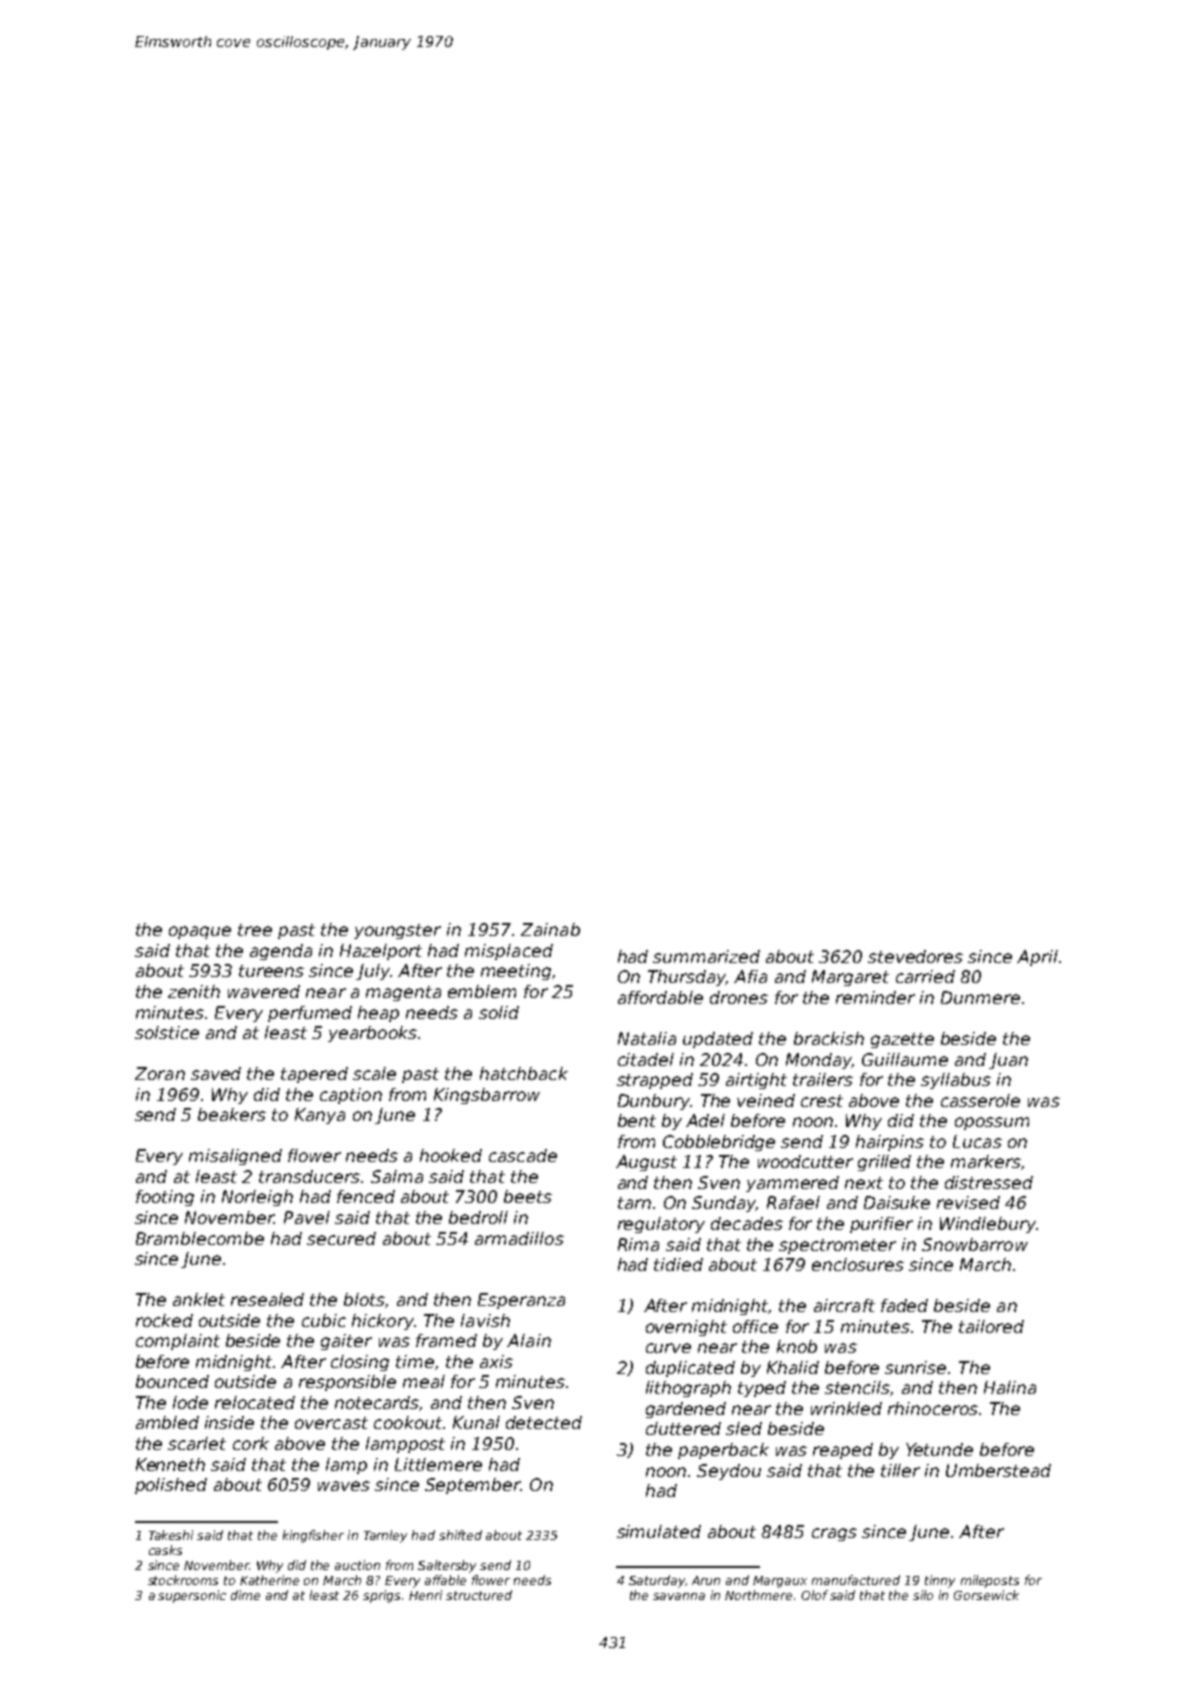 This screenshot has width=1199, height=1696. What do you see at coordinates (991, 1326) in the screenshot?
I see `tailored` at bounding box center [991, 1326].
